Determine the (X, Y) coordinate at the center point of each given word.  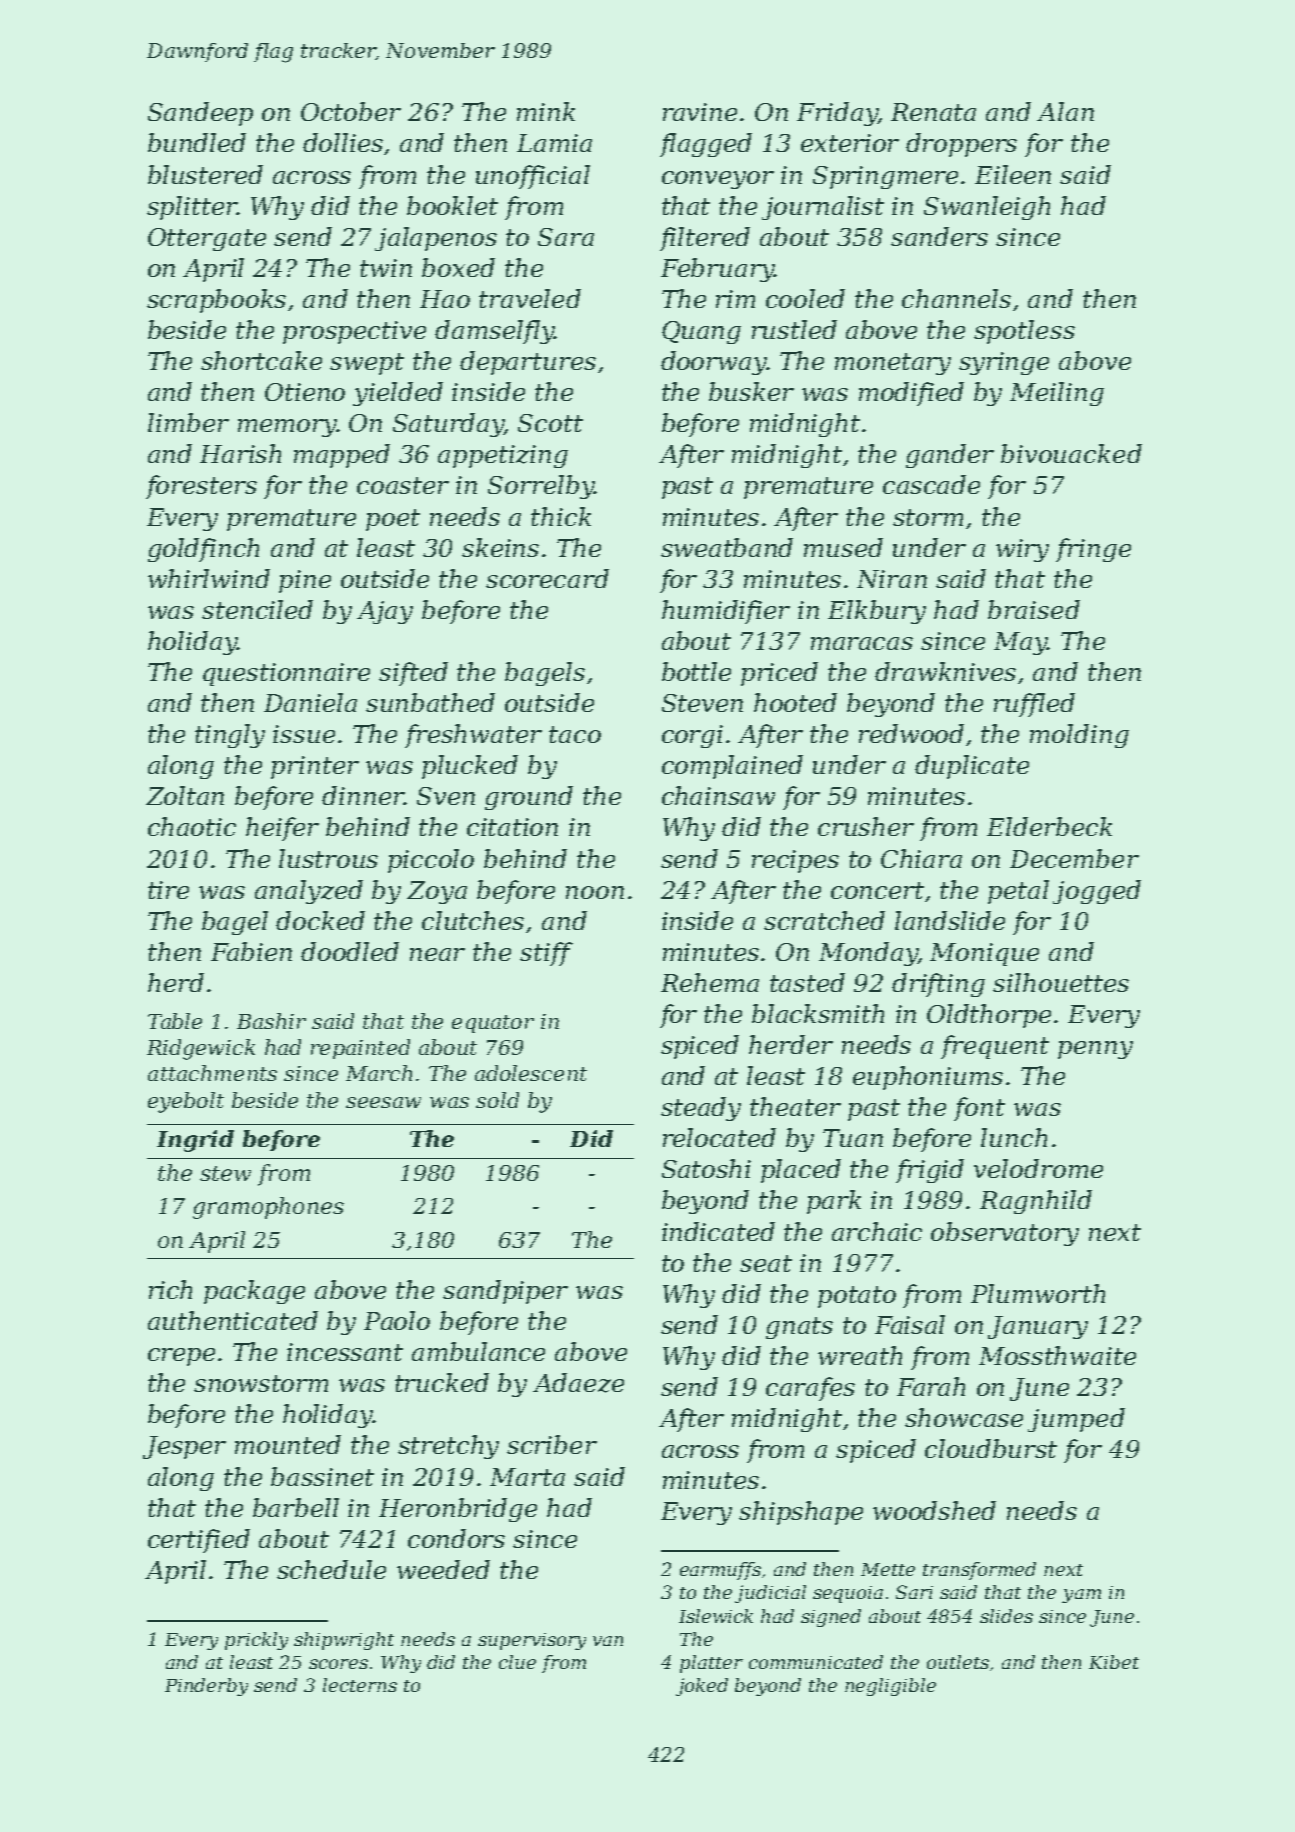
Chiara (921, 858)
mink (546, 111)
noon (595, 892)
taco (575, 734)
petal (1018, 892)
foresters (201, 487)
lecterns (360, 1685)
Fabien (251, 951)
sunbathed (430, 702)
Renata (933, 112)
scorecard (547, 578)
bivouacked (1071, 453)
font (979, 1109)
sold (497, 1100)
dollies (343, 142)
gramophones (268, 1208)
